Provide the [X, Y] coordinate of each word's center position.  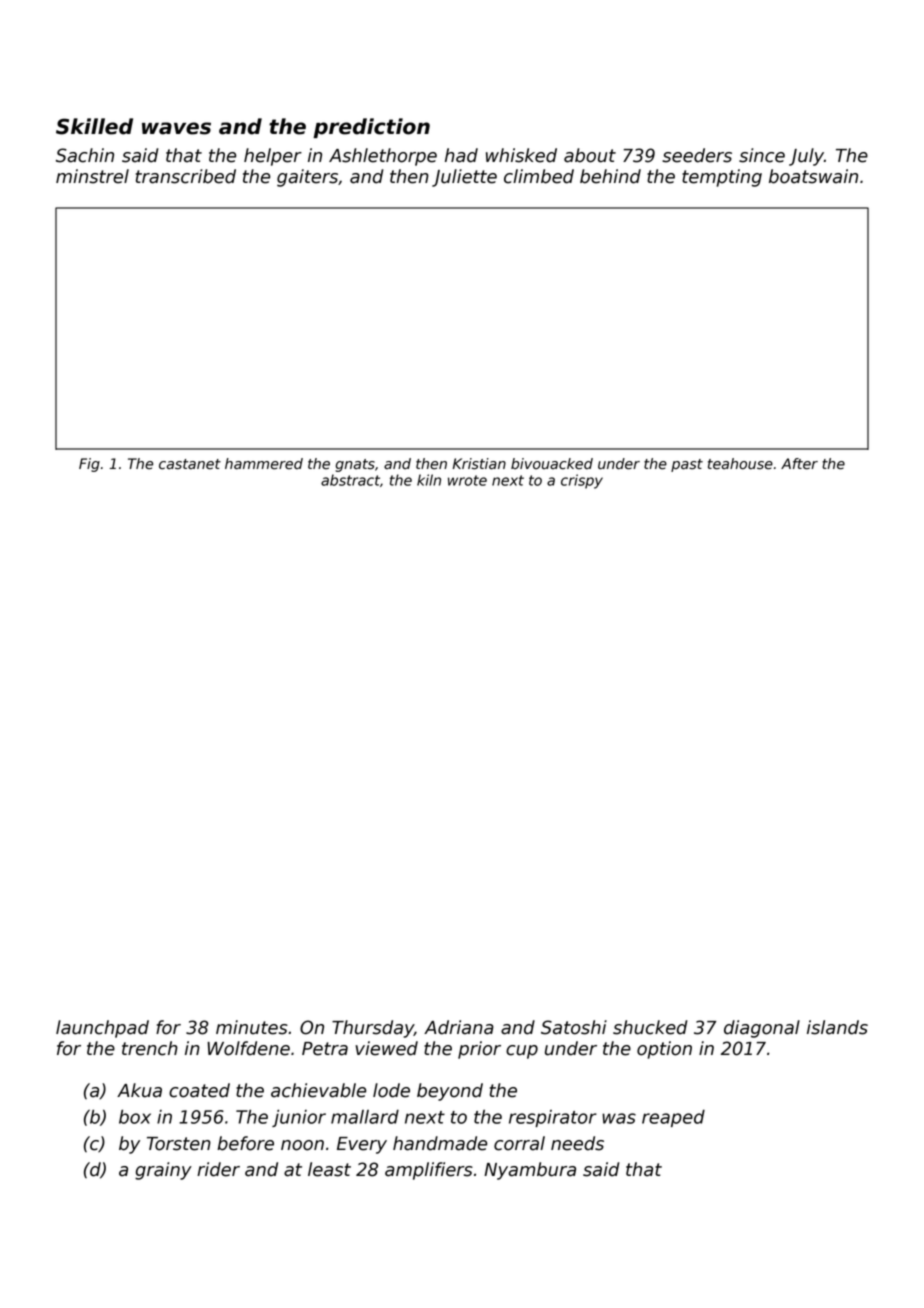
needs [577, 1143]
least [329, 1169]
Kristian [479, 464]
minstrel [92, 176]
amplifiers [429, 1171]
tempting [722, 178]
